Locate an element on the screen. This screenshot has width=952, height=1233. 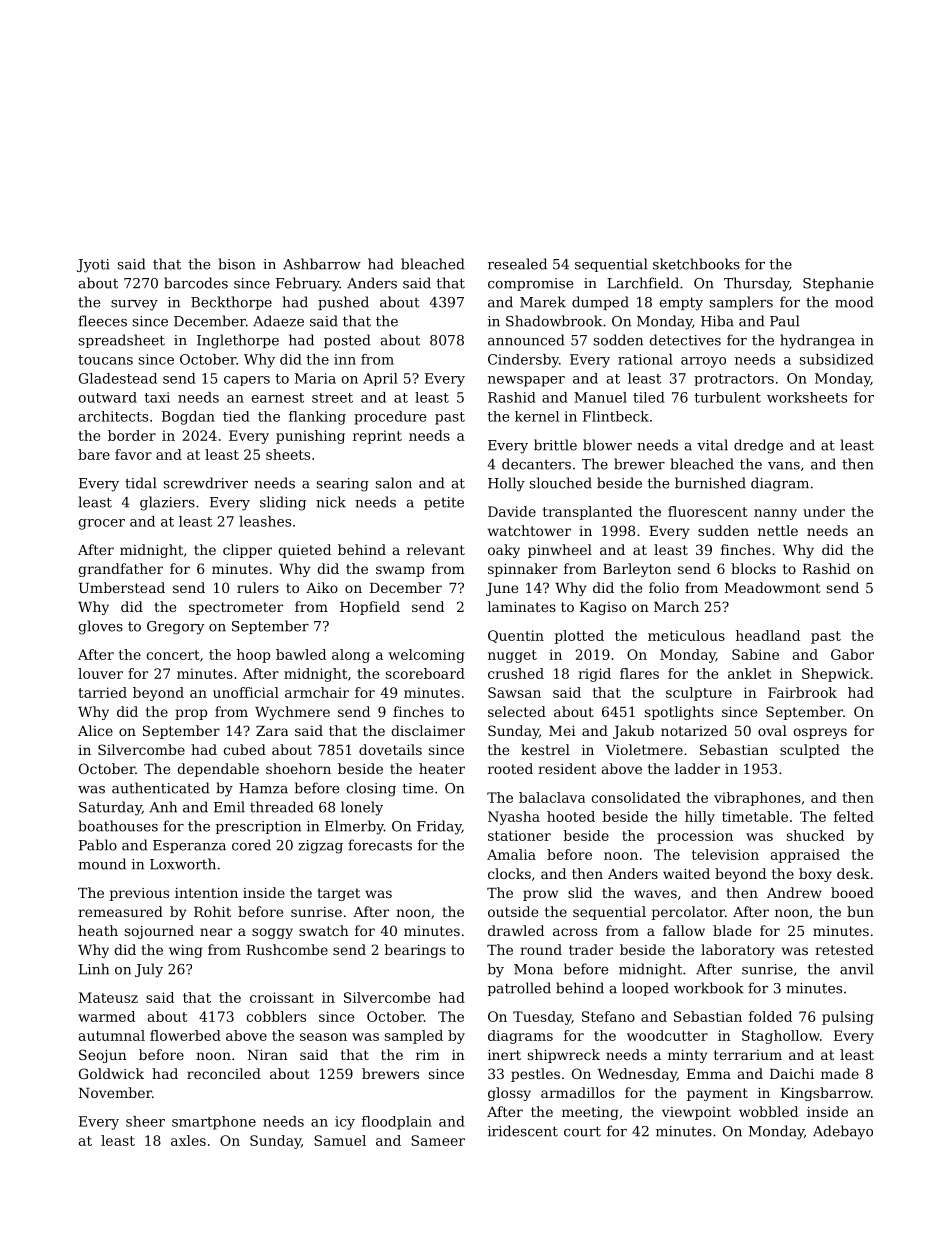
clipper is located at coordinates (247, 551).
